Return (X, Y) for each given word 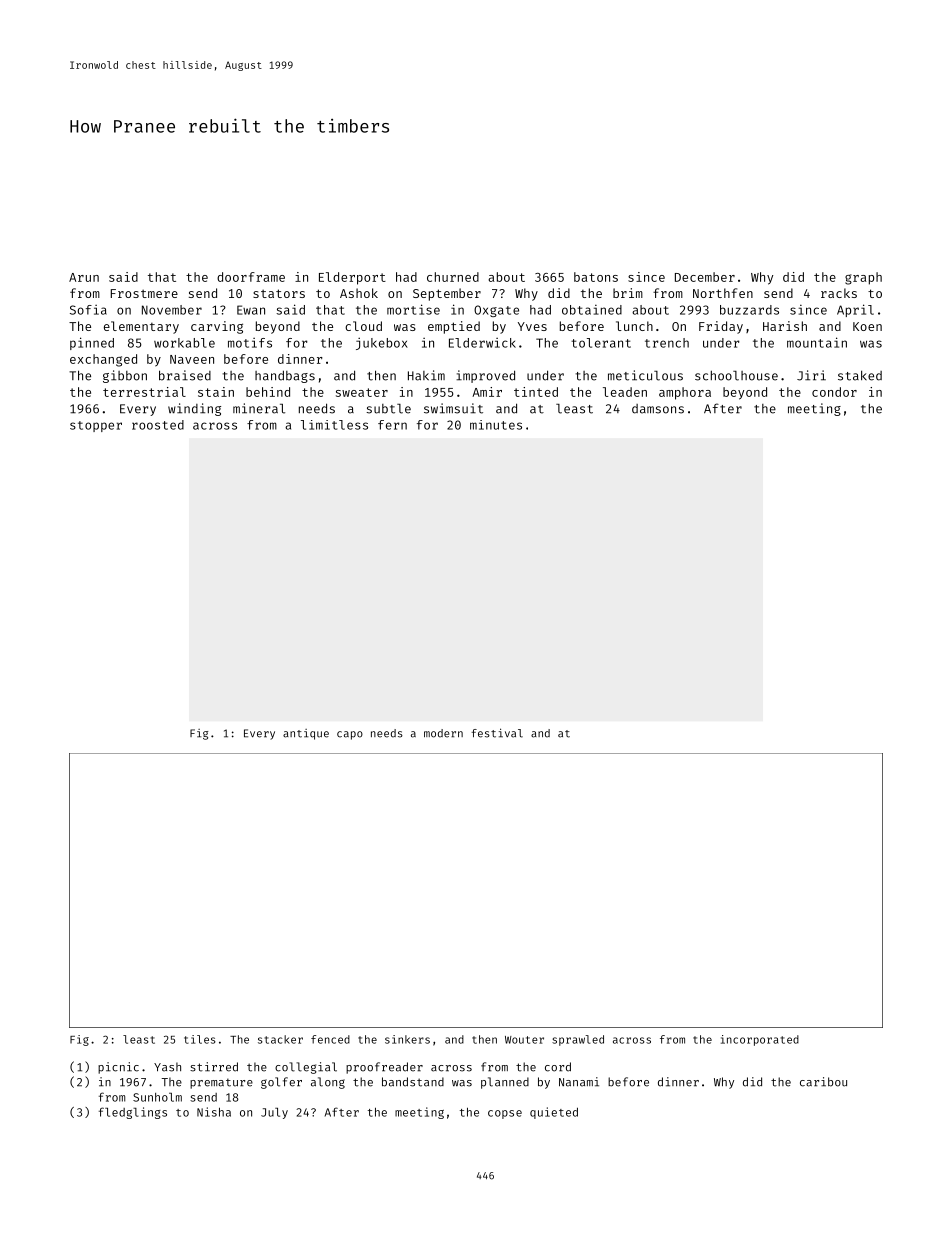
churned (453, 277)
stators (279, 293)
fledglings (133, 1113)
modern (443, 733)
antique (306, 734)
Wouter (524, 1040)
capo (350, 735)
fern (392, 425)
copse (505, 1114)
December (705, 277)
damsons (658, 409)
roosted (158, 425)
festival (497, 733)
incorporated (760, 1040)
